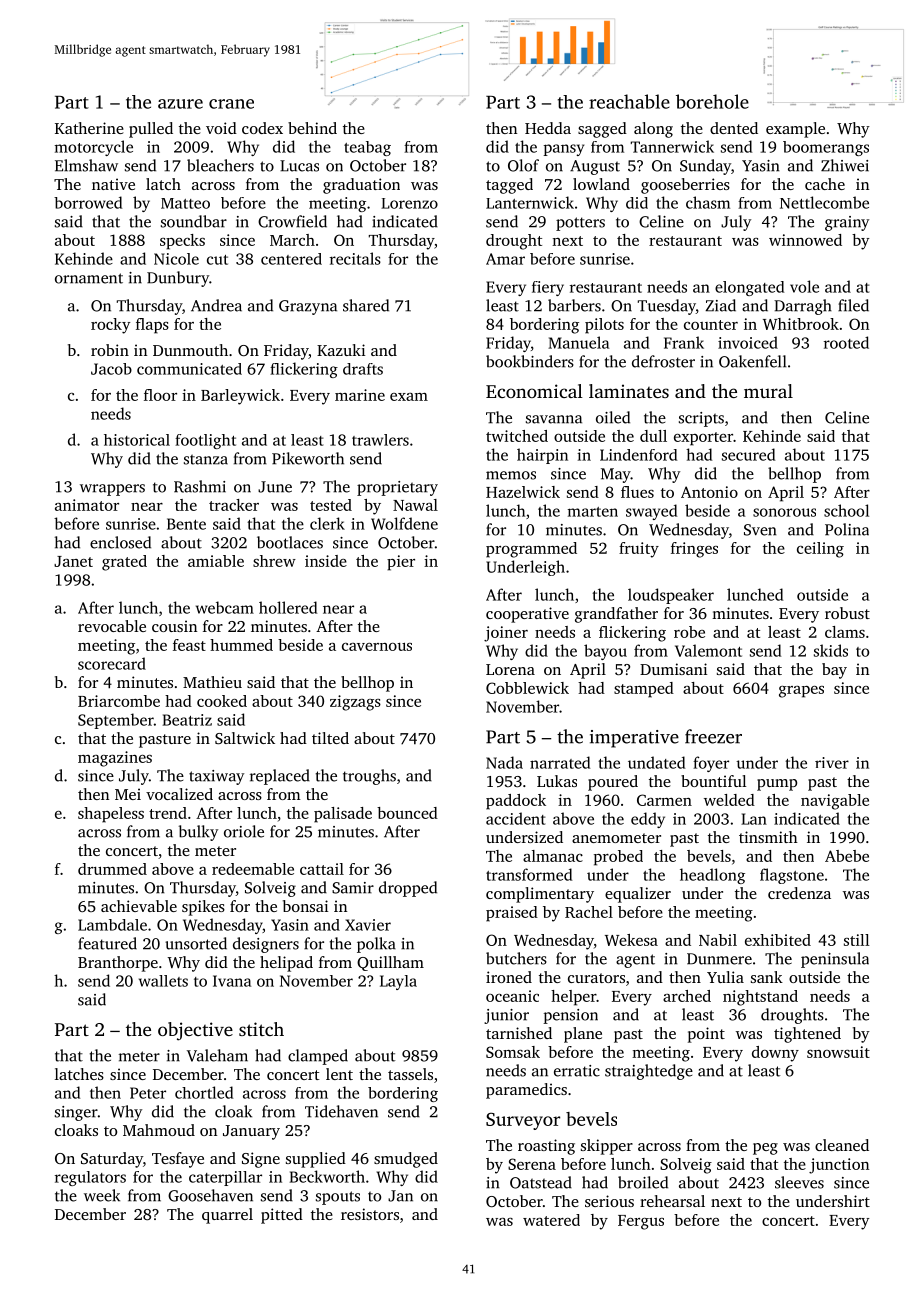  What do you see at coordinates (415, 505) in the screenshot?
I see `Nawal` at bounding box center [415, 505].
